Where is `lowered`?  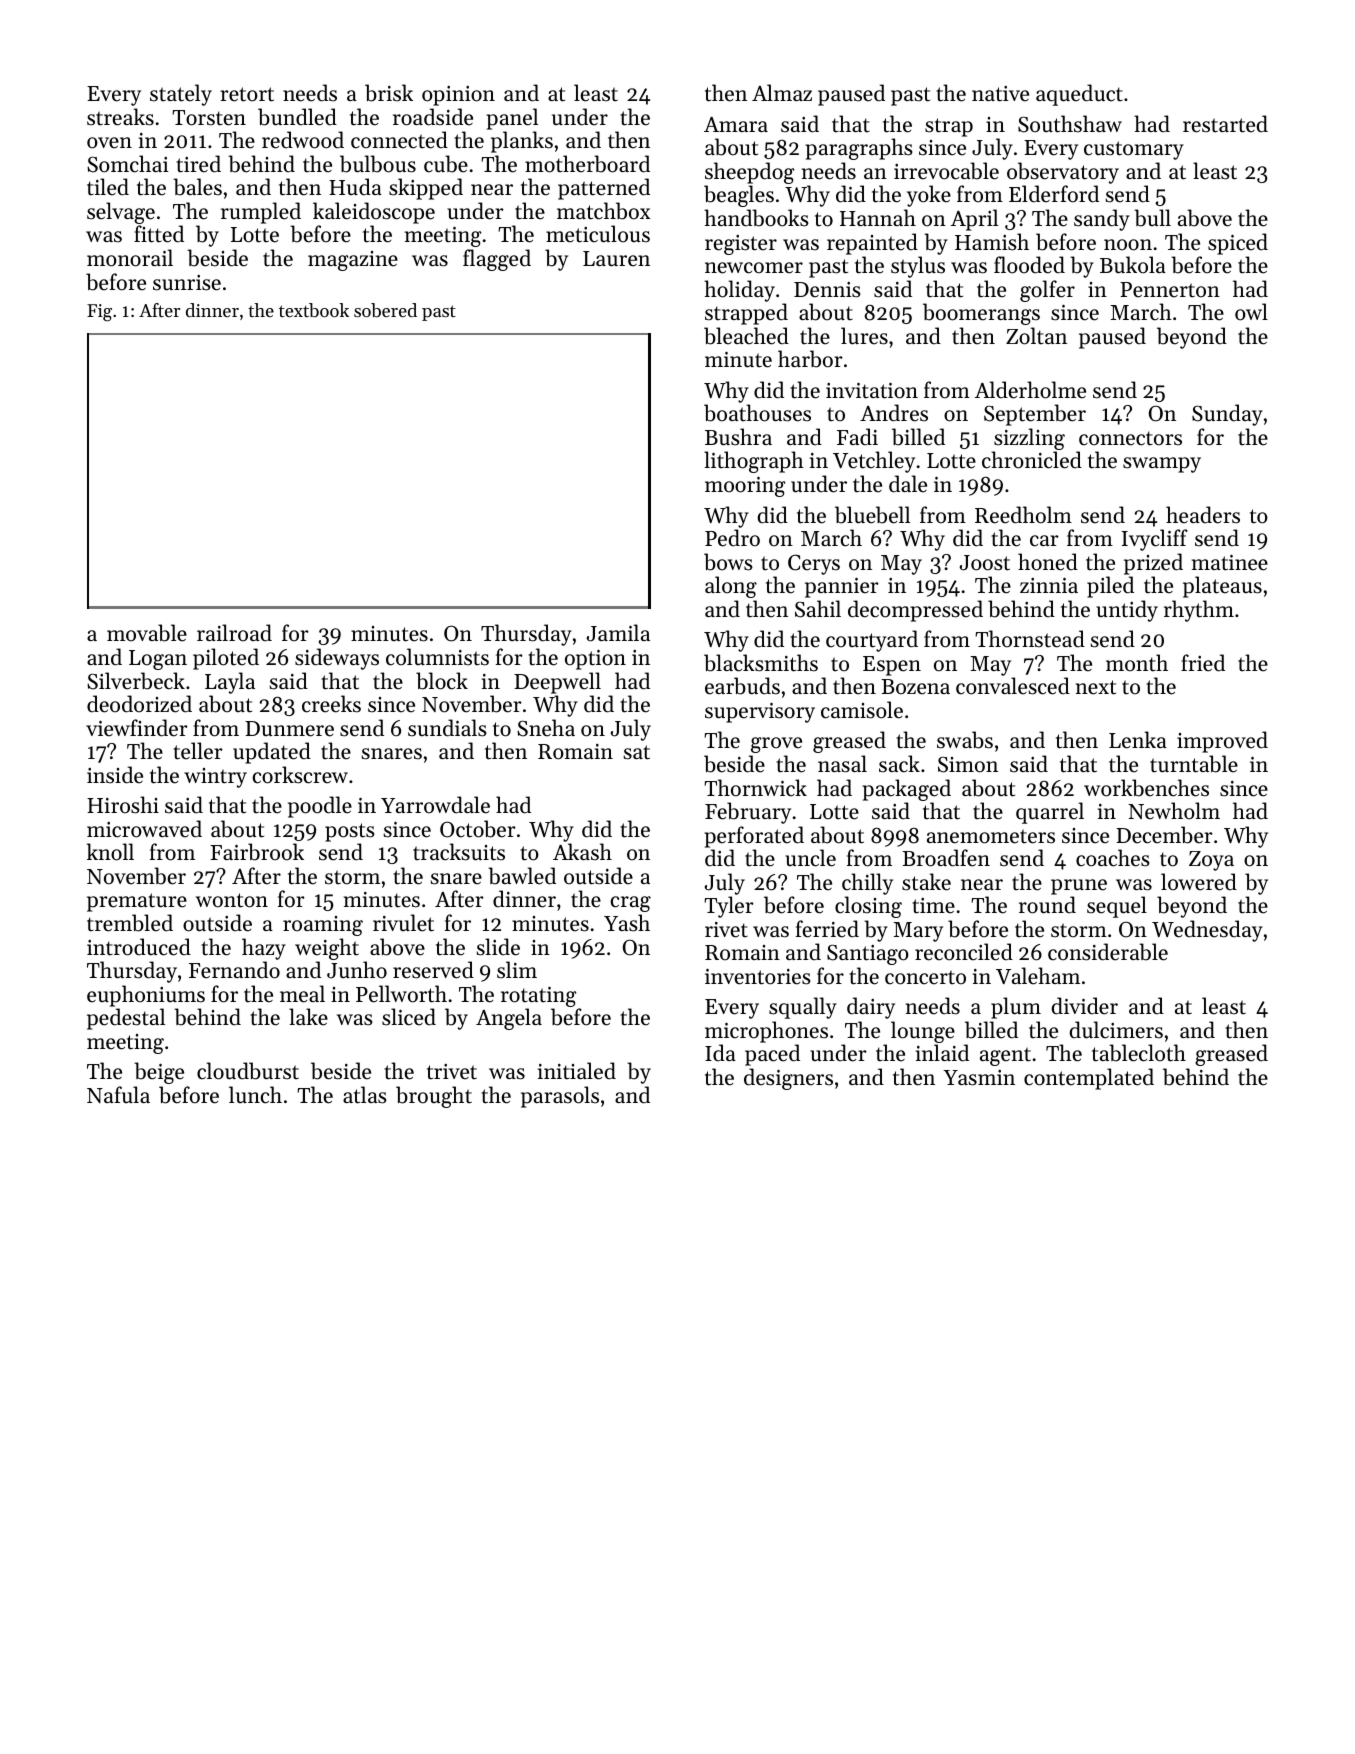 lowered is located at coordinates (1199, 882).
